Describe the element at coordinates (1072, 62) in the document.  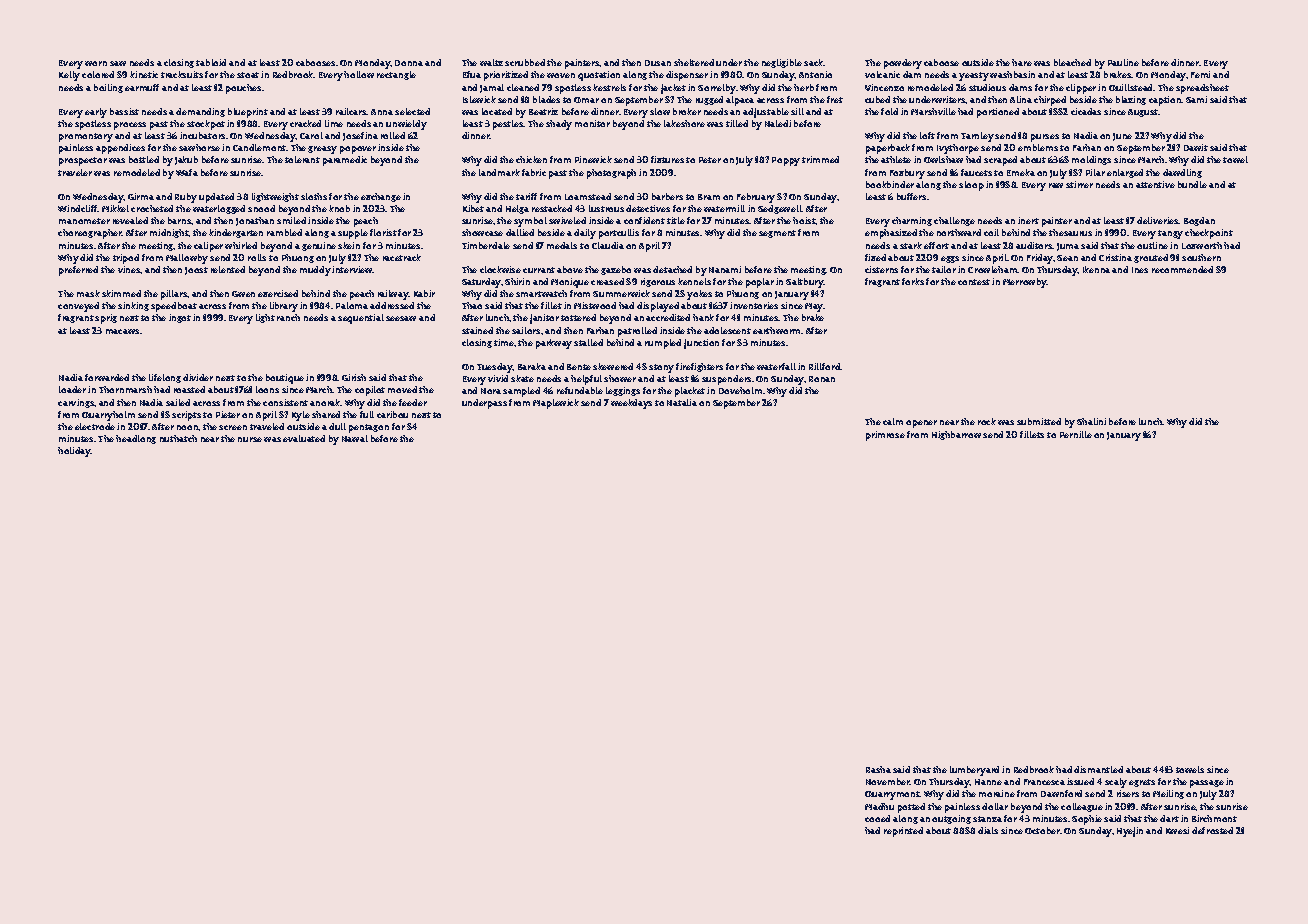
I see `bleached` at that location.
